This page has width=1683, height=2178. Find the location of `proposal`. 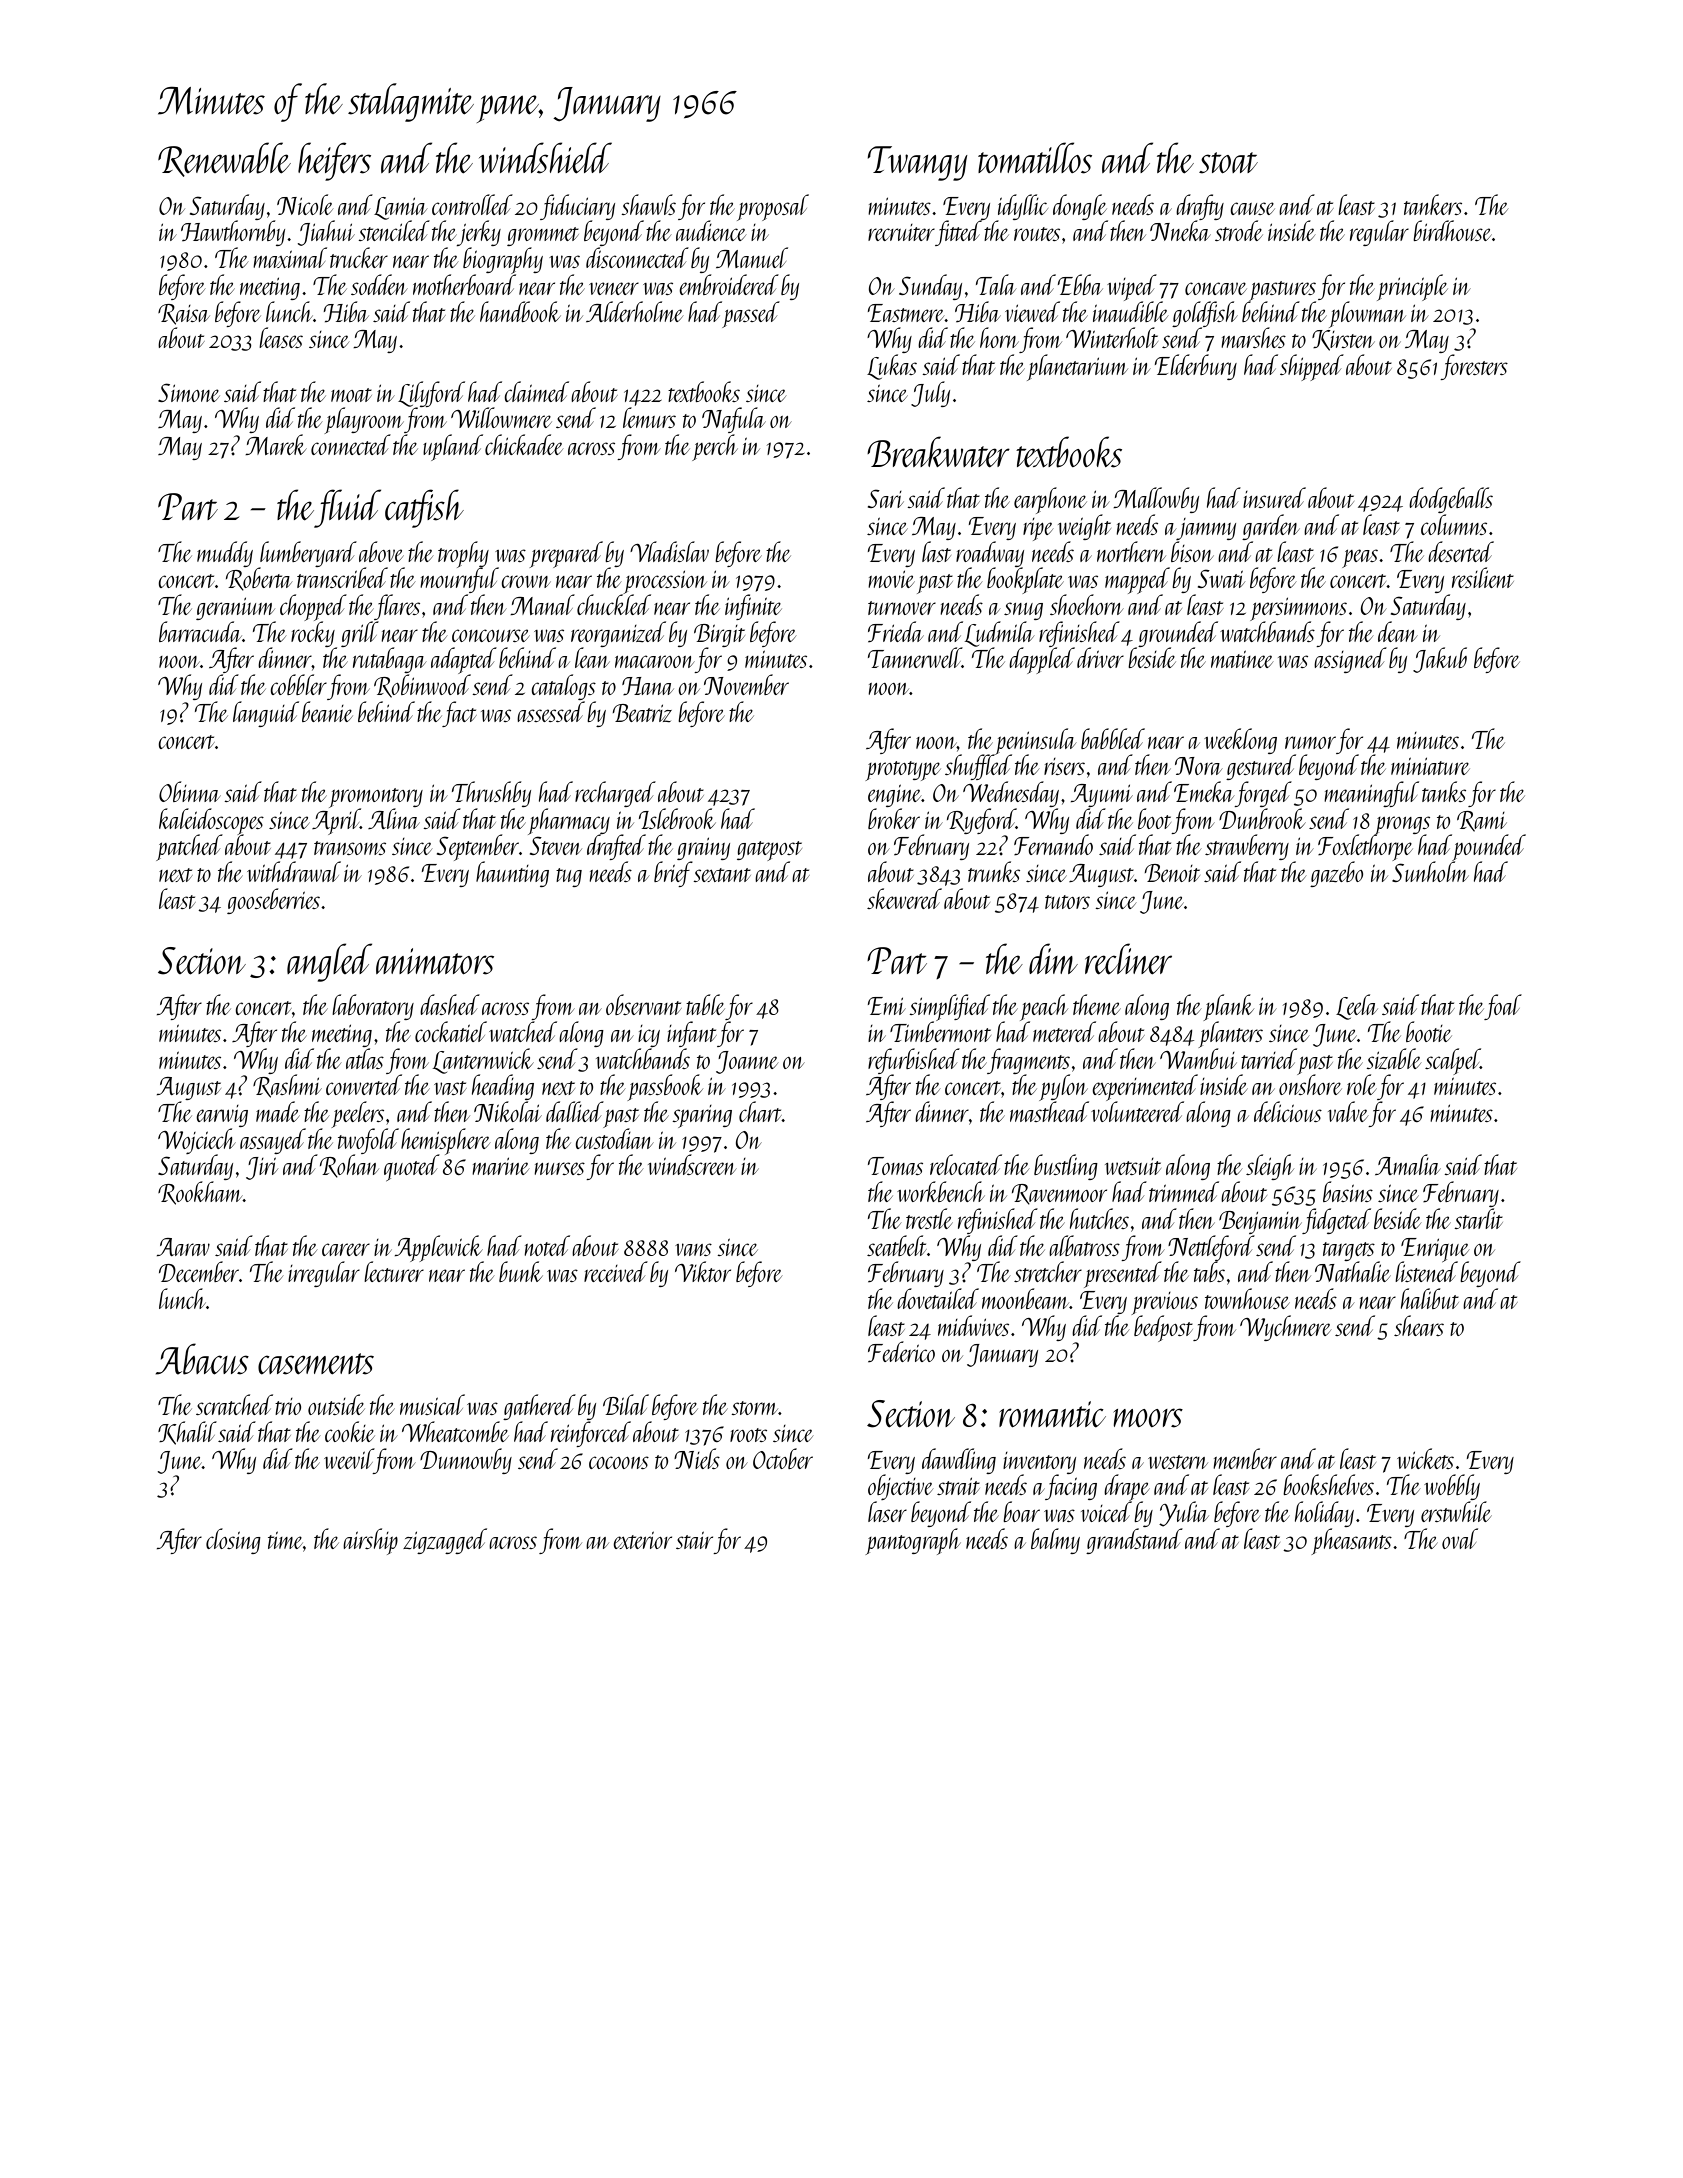

proposal is located at coordinates (773, 207).
